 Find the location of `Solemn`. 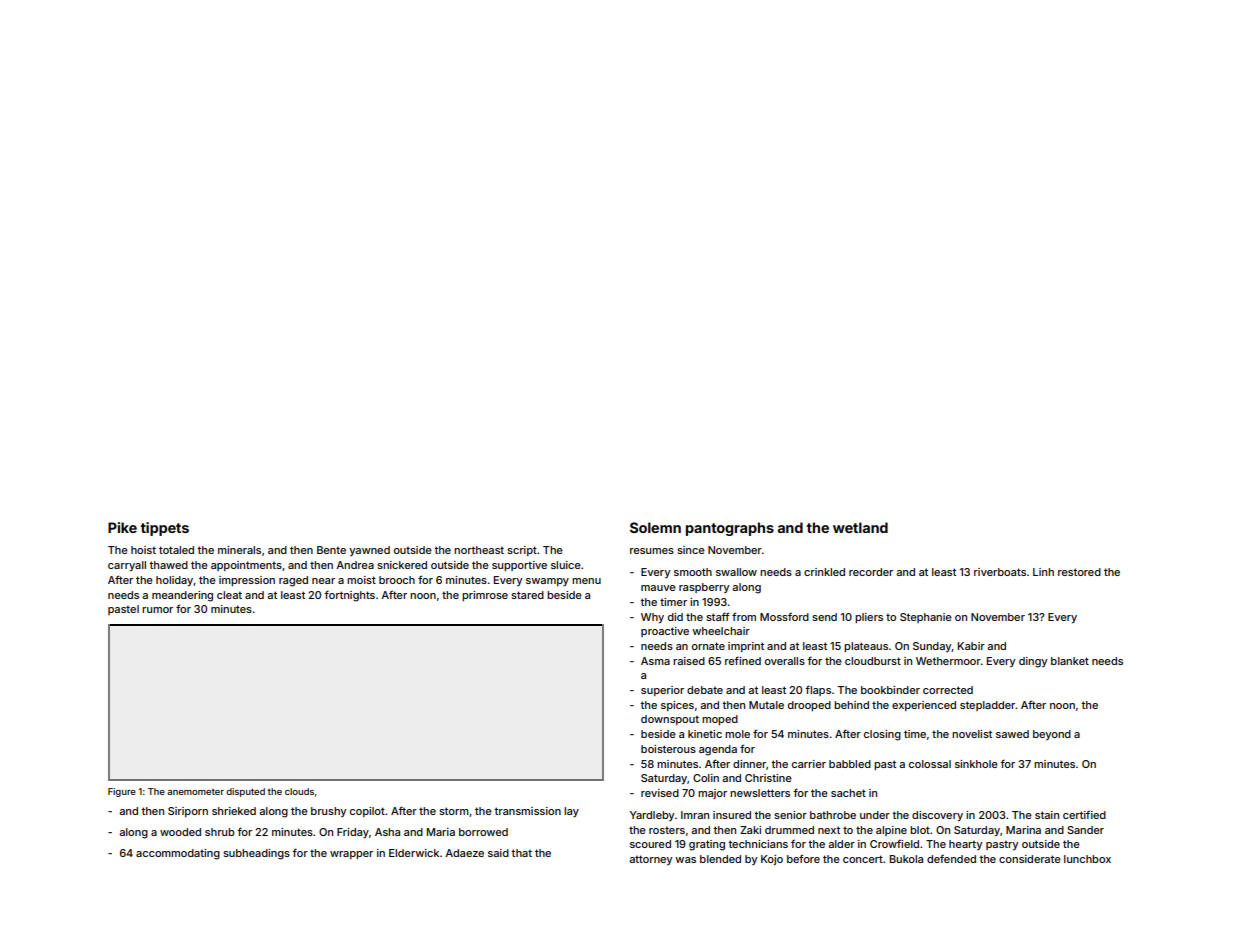

Solemn is located at coordinates (655, 527).
